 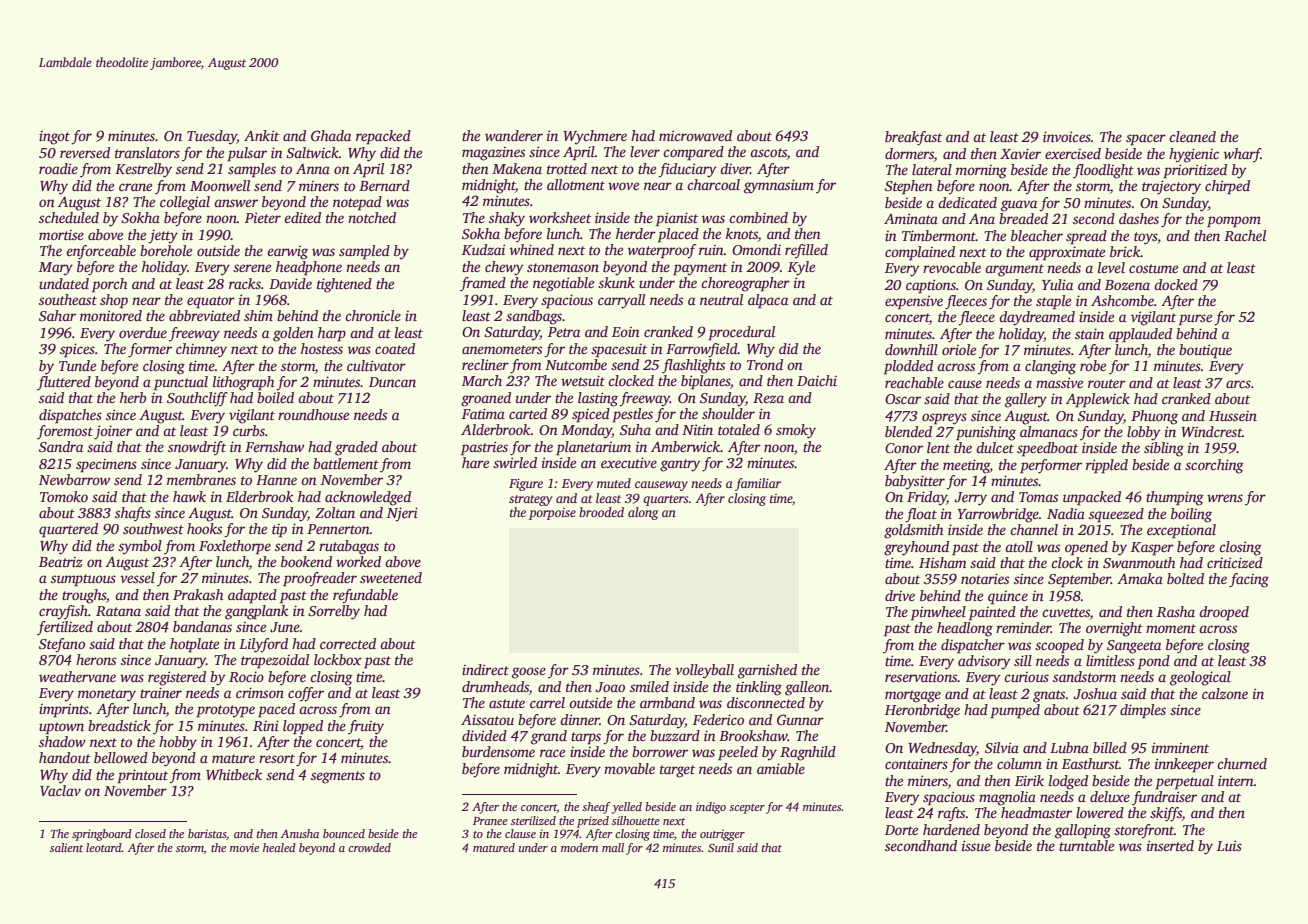 What do you see at coordinates (261, 135) in the screenshot?
I see `Ankit` at bounding box center [261, 135].
